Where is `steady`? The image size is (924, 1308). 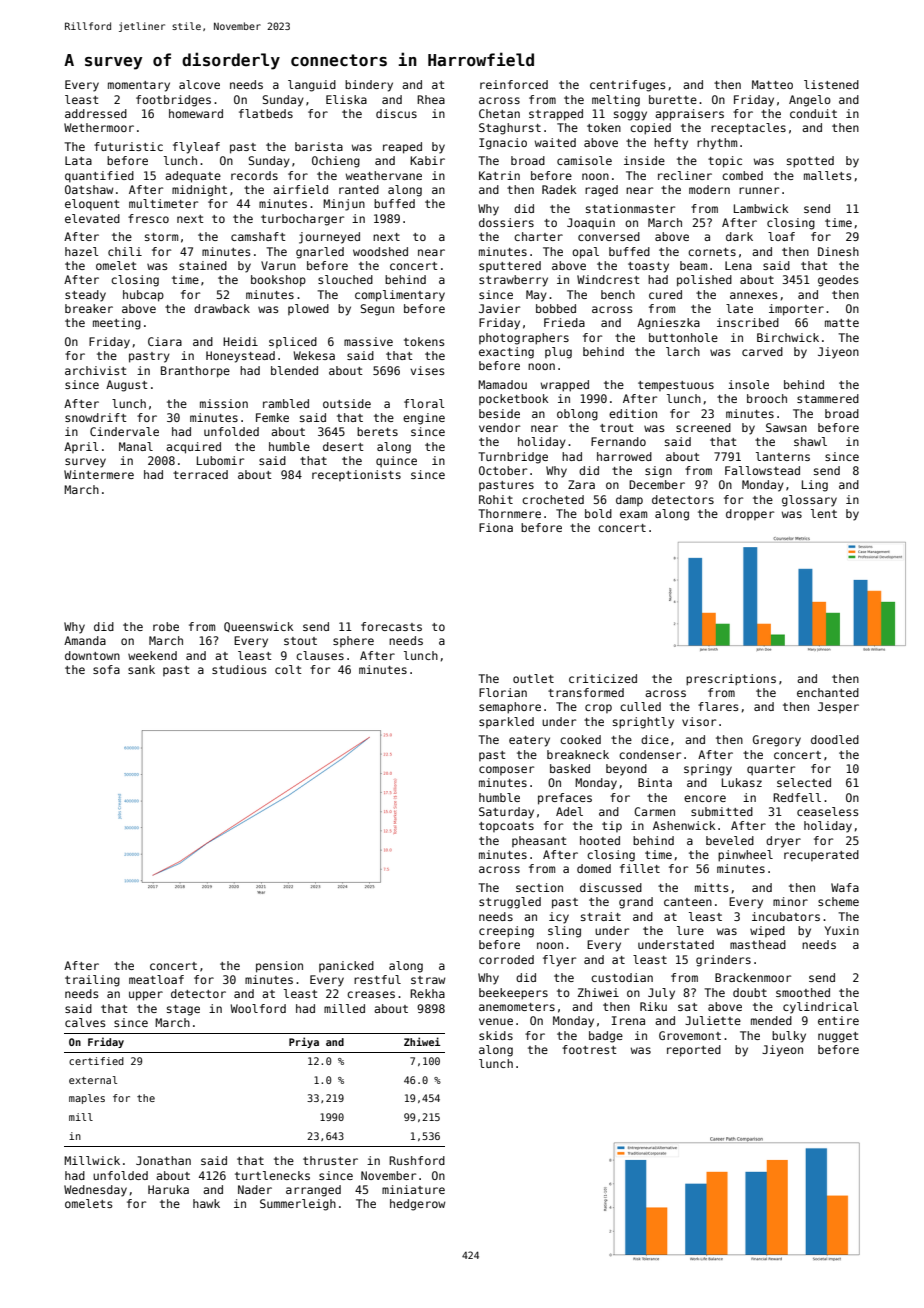 steady is located at coordinates (85, 296).
